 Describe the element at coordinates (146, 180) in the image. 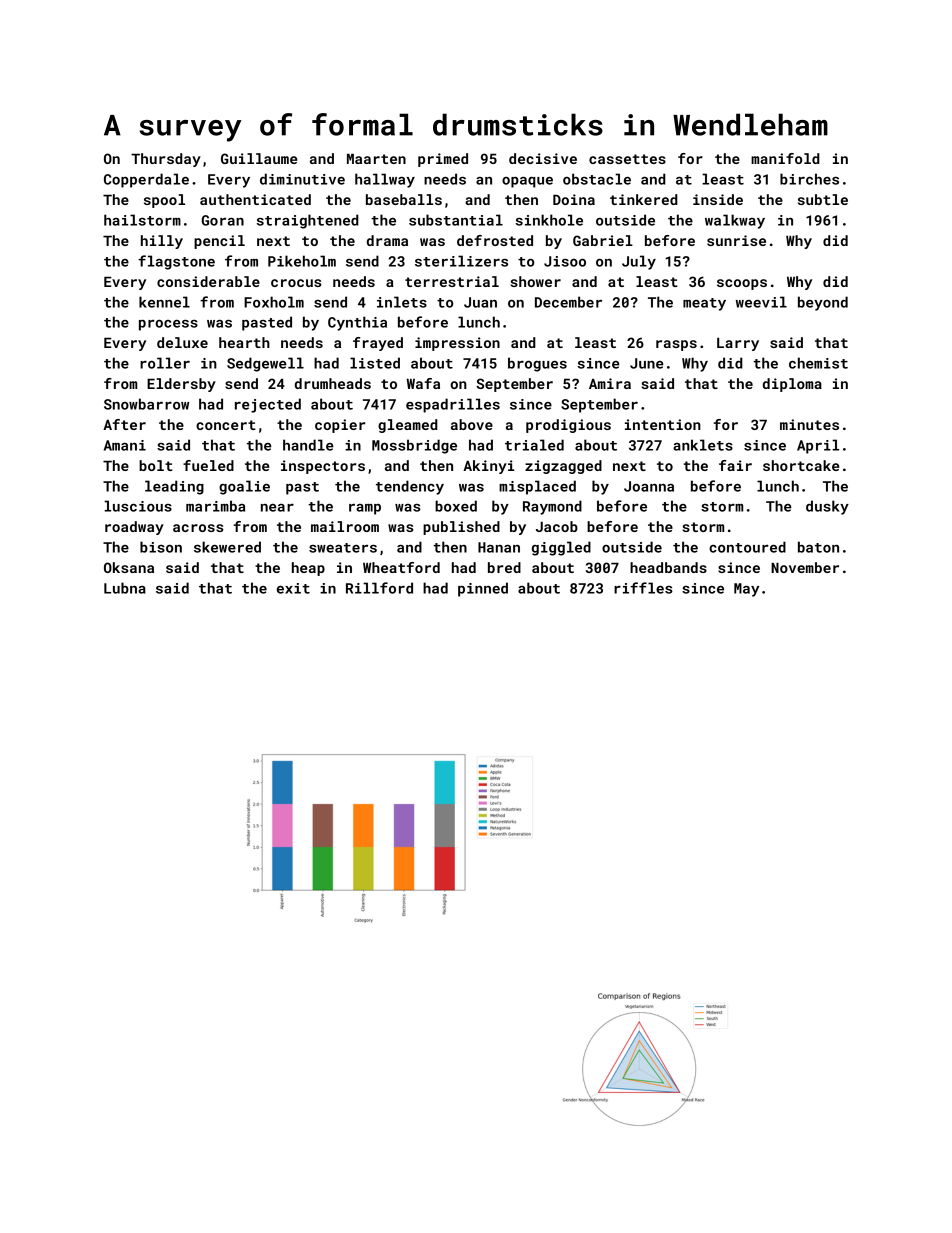

I see `Copperdale` at that location.
